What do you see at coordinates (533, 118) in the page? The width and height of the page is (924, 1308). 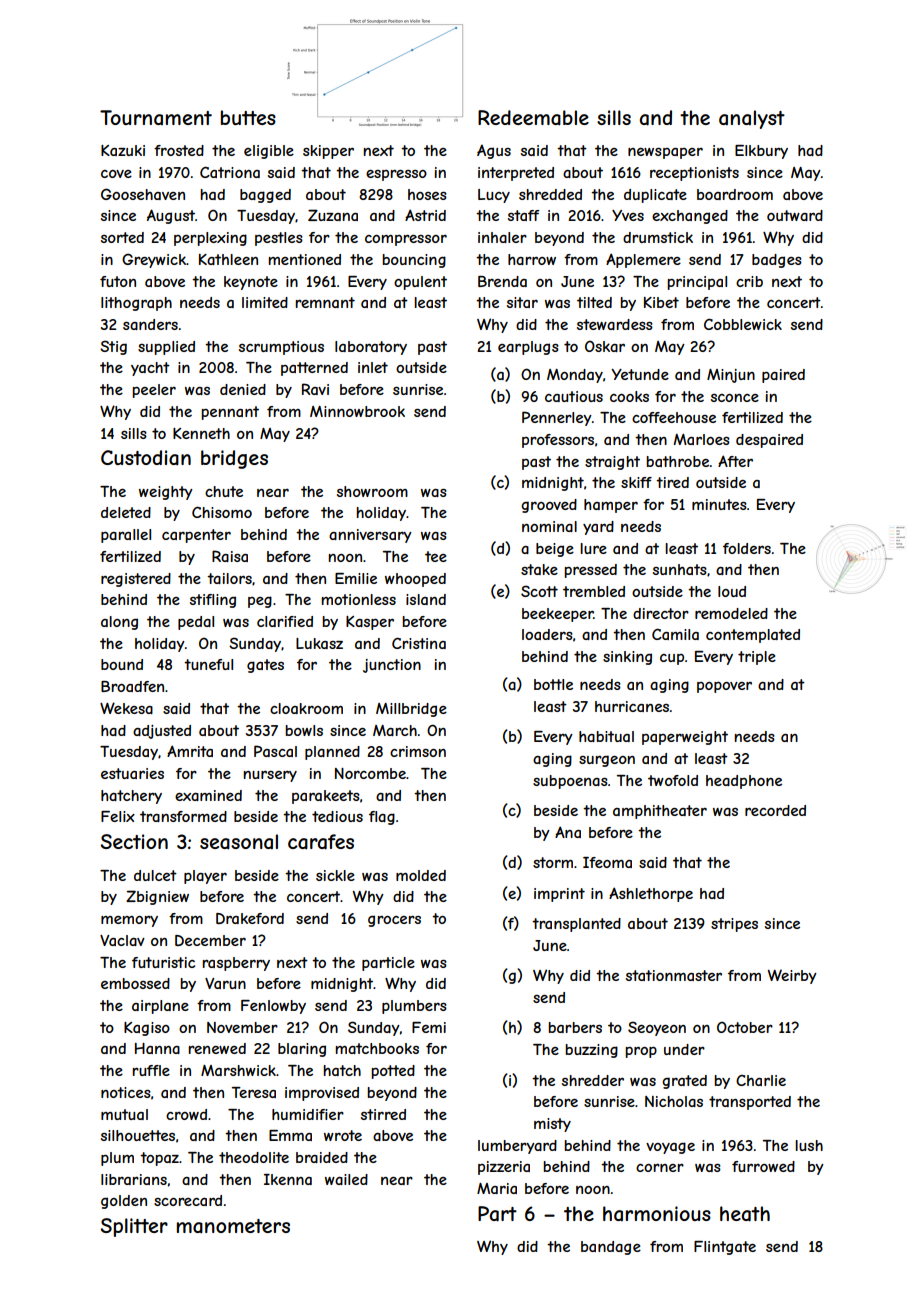 I see `Redeemable` at bounding box center [533, 118].
